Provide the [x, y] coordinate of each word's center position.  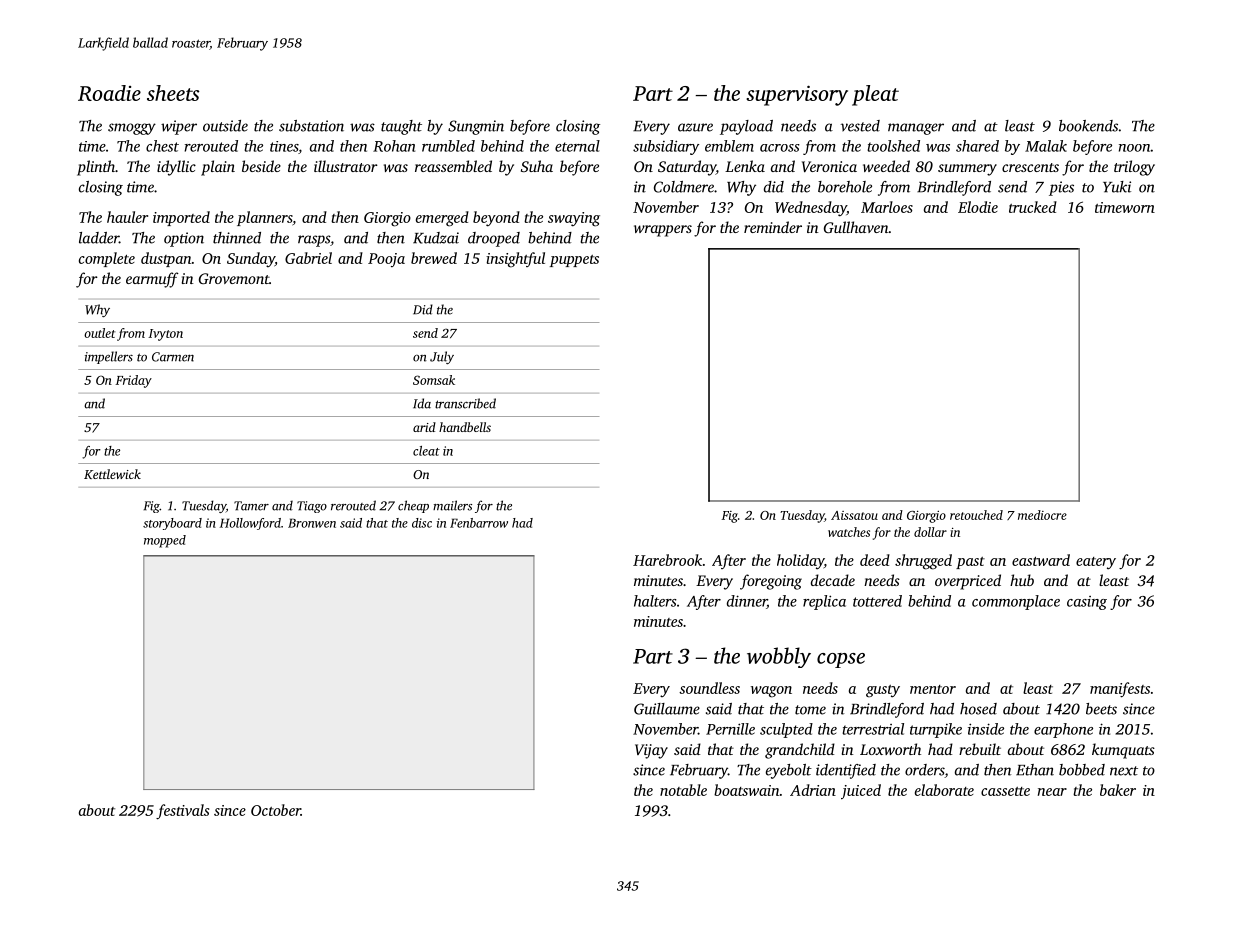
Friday [133, 381]
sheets [173, 93]
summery [967, 170]
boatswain [747, 790]
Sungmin [476, 127]
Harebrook [667, 560]
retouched [976, 515]
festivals [182, 812]
